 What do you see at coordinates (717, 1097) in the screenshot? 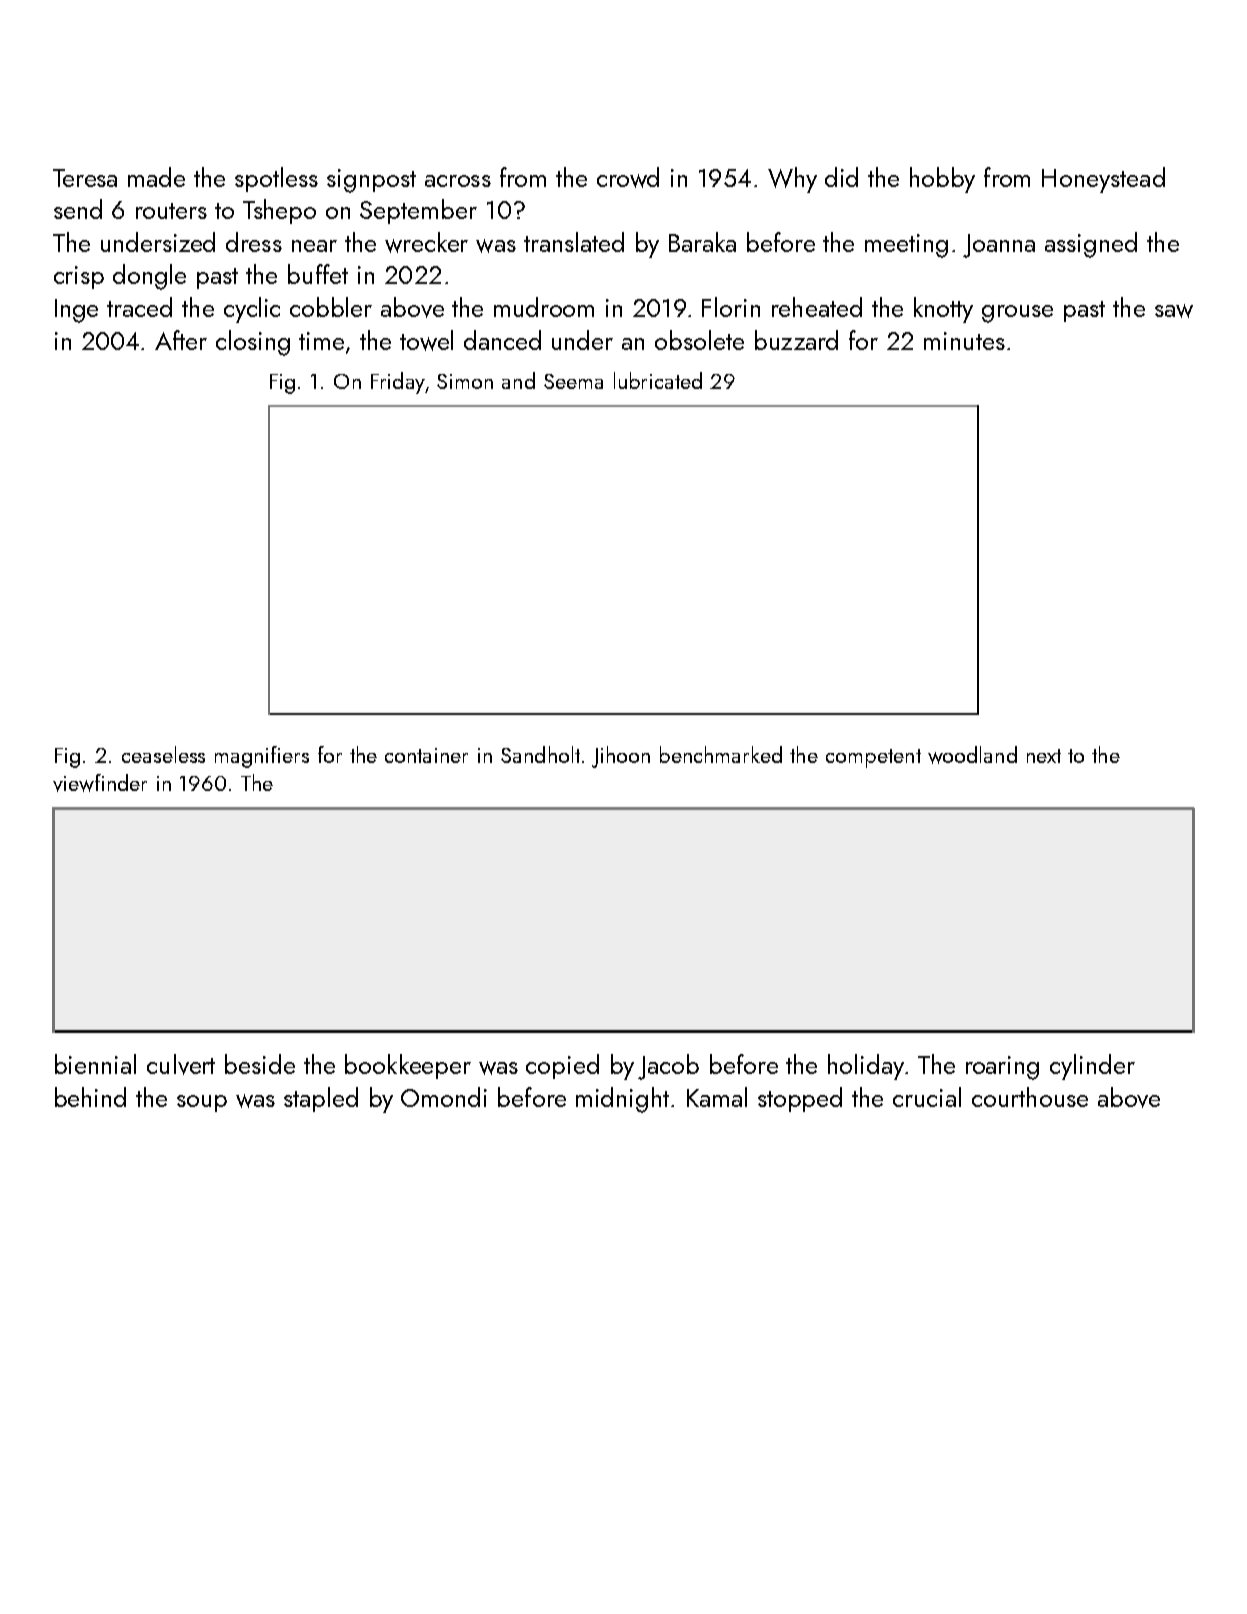
I see `Kamal` at bounding box center [717, 1097].
